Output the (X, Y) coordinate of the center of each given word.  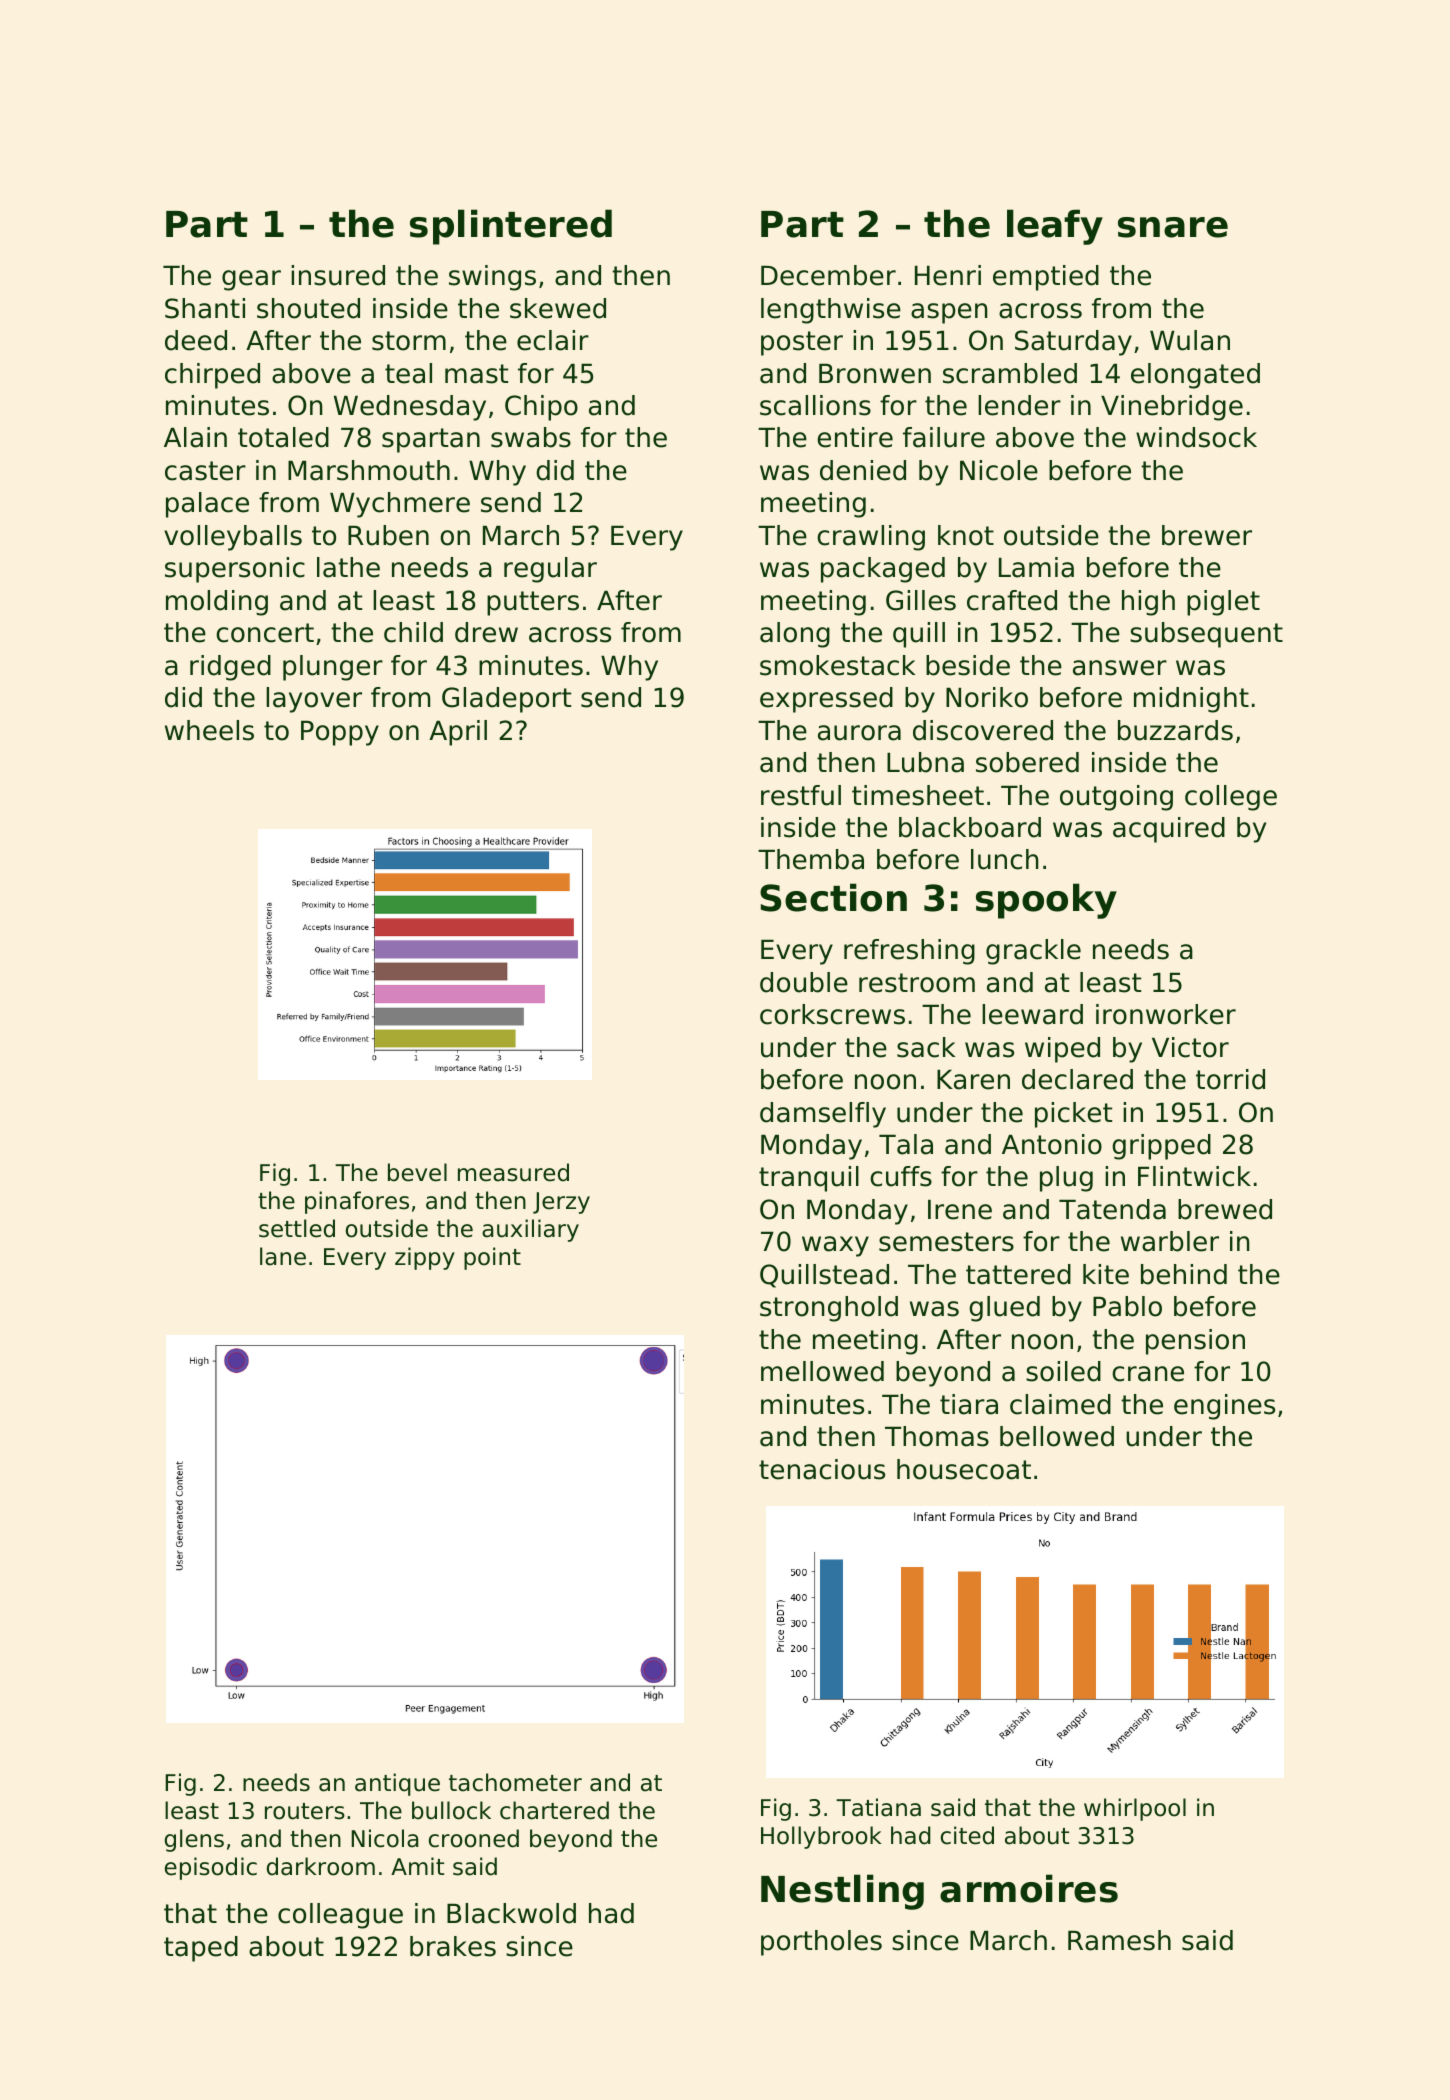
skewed (558, 308)
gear (251, 280)
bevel (417, 1172)
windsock (1196, 437)
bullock (451, 1810)
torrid (1230, 1079)
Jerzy (561, 1203)
